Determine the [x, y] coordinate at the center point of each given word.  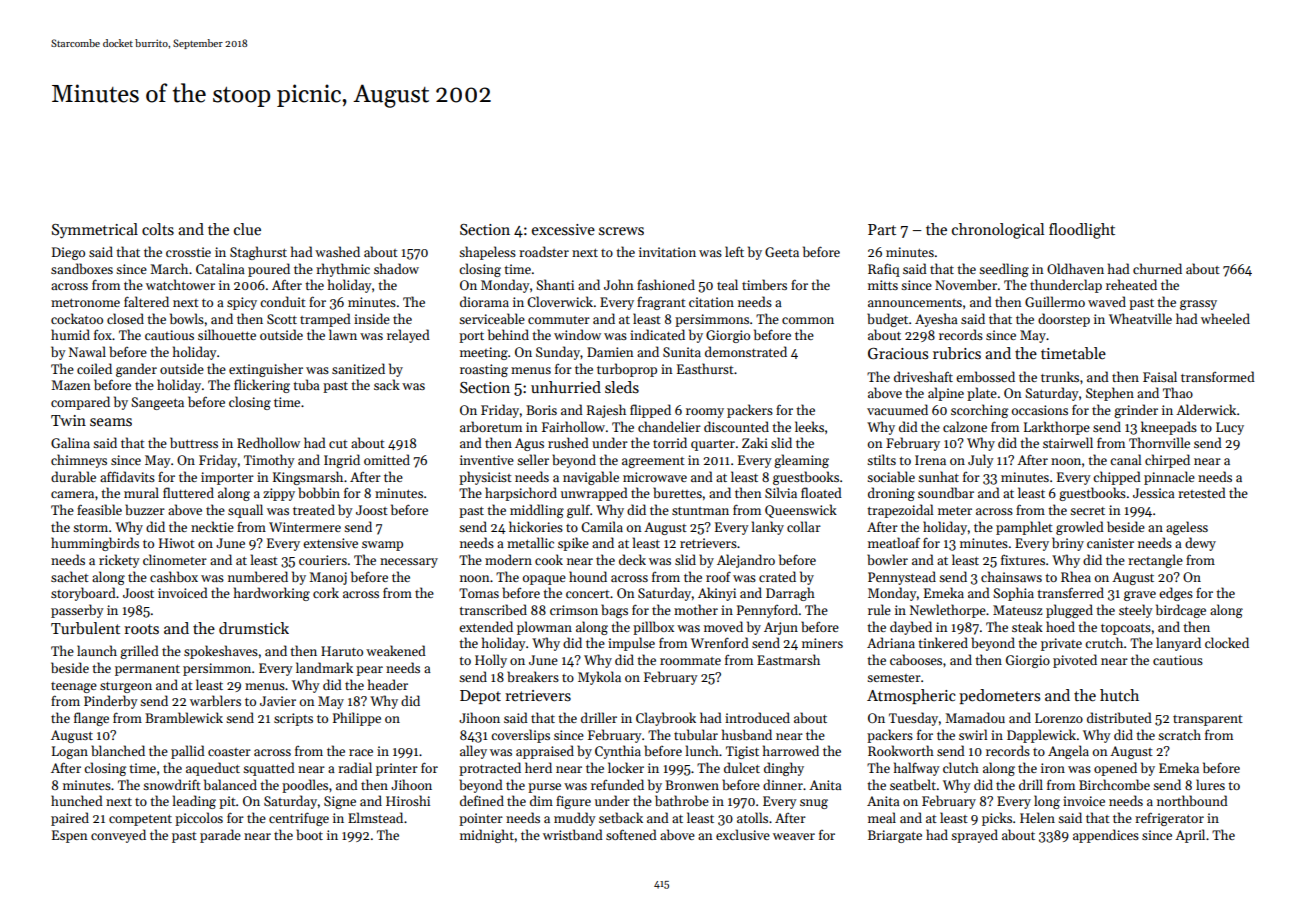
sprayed [974, 836]
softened [631, 834]
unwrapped [594, 494]
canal [1126, 459]
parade [220, 836]
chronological [998, 231]
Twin [68, 420]
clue [247, 229]
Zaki [755, 442]
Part [882, 229]
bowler [887, 559]
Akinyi [717, 594]
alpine [946, 394]
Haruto [342, 651]
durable [73, 476]
